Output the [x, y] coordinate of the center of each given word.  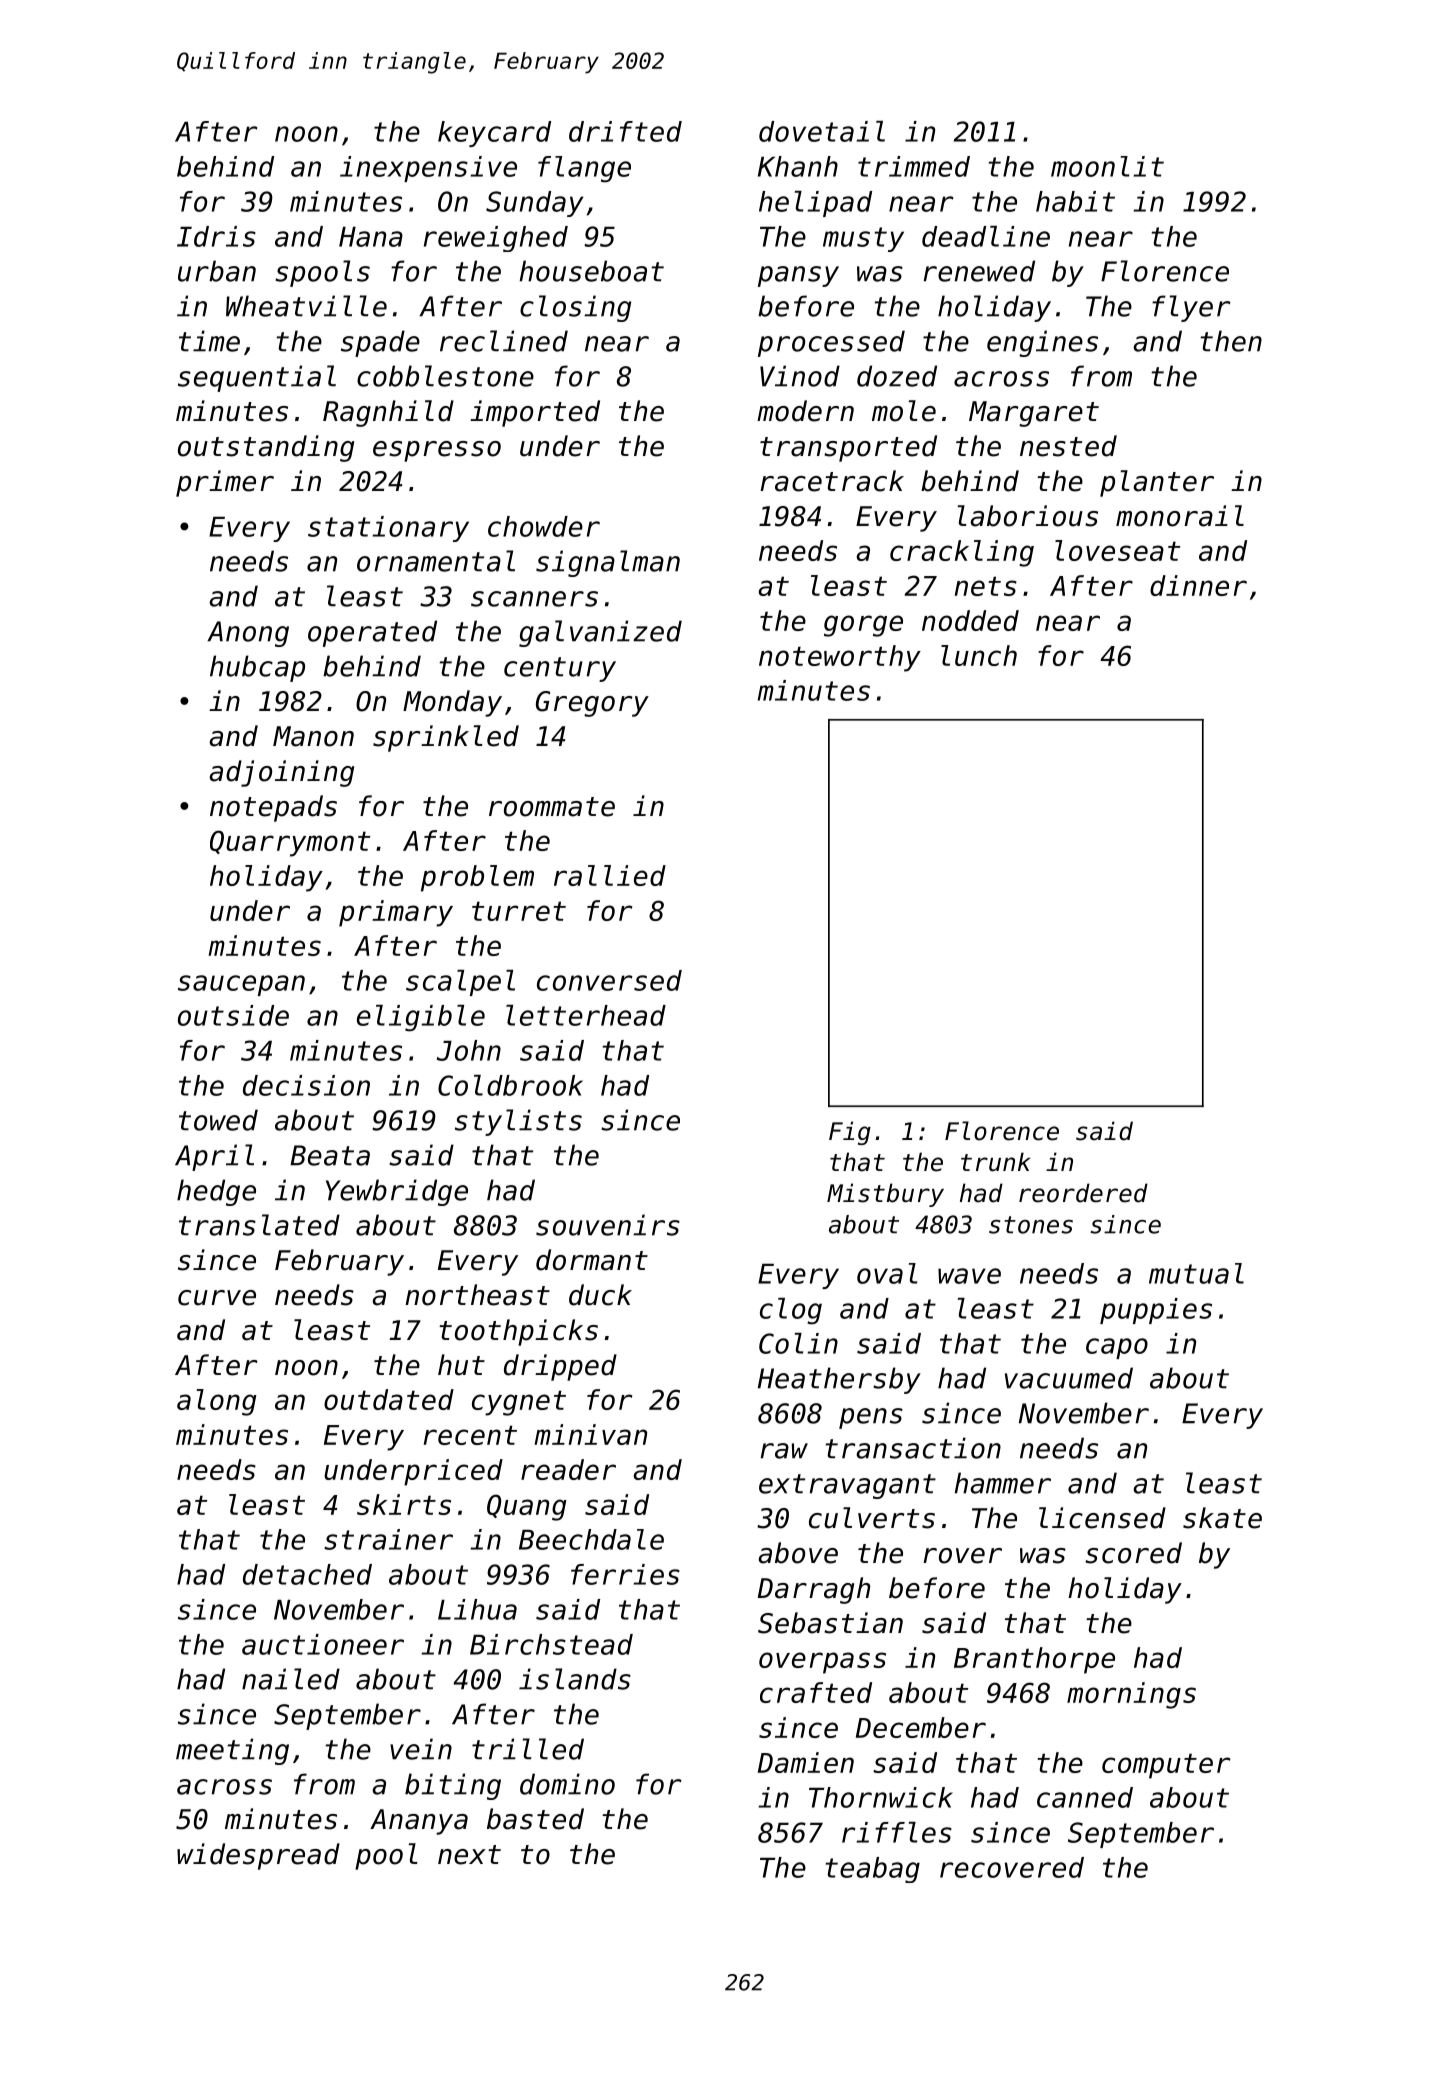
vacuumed [1069, 1378]
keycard [494, 134]
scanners [534, 599]
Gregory [592, 704]
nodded [970, 620]
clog [791, 1311]
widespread [258, 1856]
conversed [609, 980]
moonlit [1107, 166]
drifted [625, 131]
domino [567, 1784]
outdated [389, 1399]
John [469, 1050]
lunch [979, 655]
